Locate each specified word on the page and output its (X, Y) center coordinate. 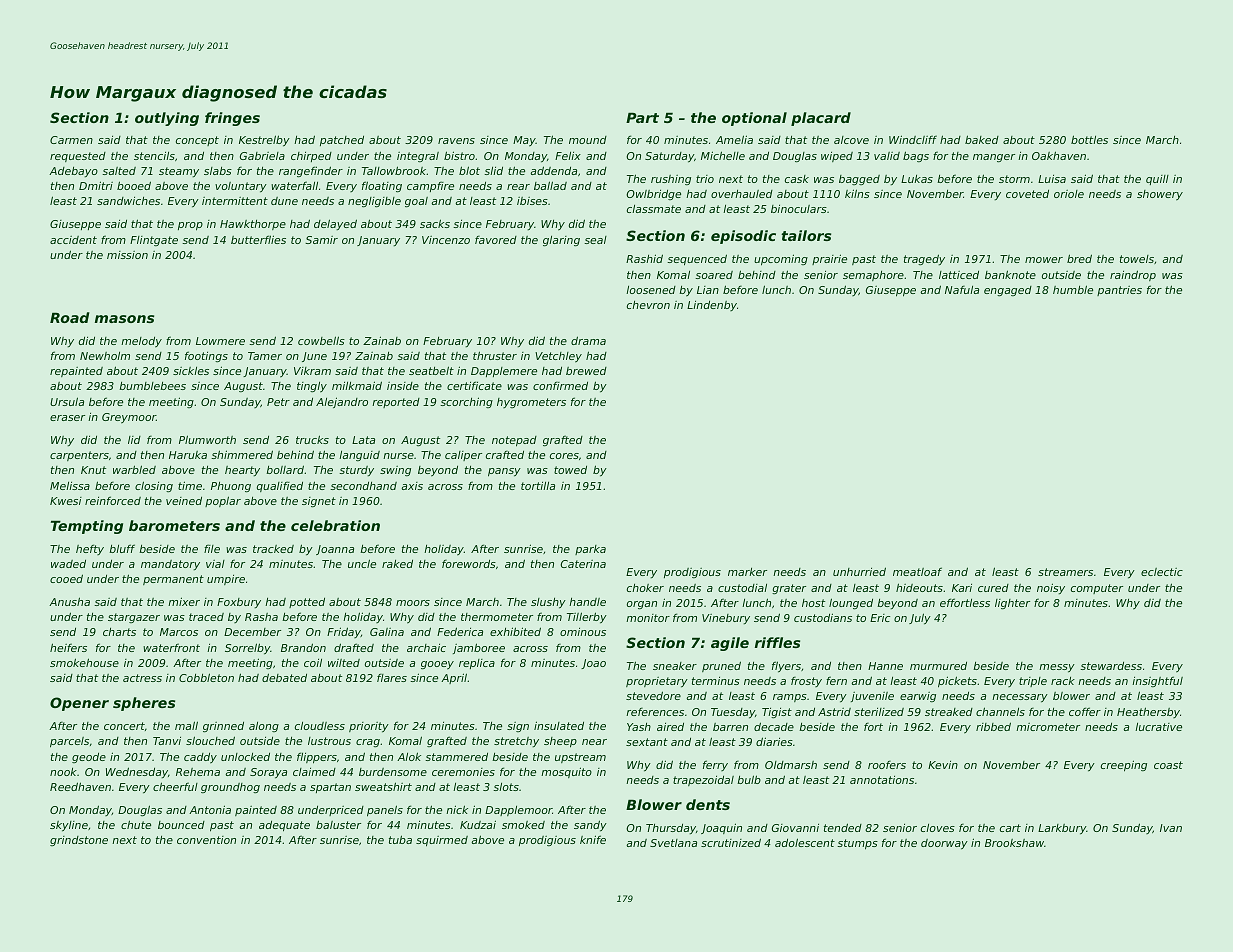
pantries (1119, 291)
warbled (134, 469)
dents (708, 804)
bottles (1089, 139)
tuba (400, 839)
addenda (554, 170)
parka (590, 550)
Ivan (1171, 828)
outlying (167, 119)
